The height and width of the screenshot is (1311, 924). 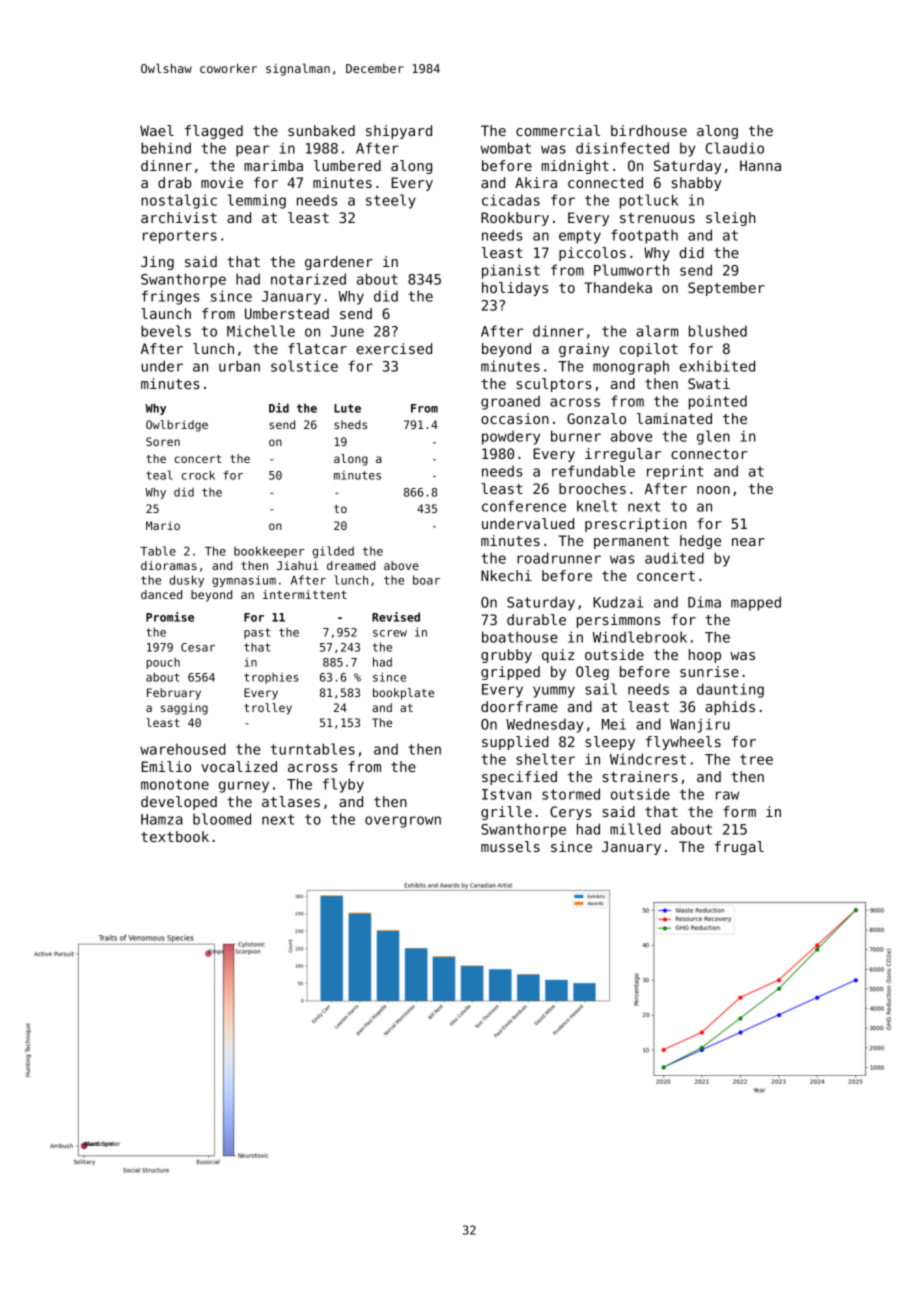 I want to click on flagged, so click(x=214, y=132).
